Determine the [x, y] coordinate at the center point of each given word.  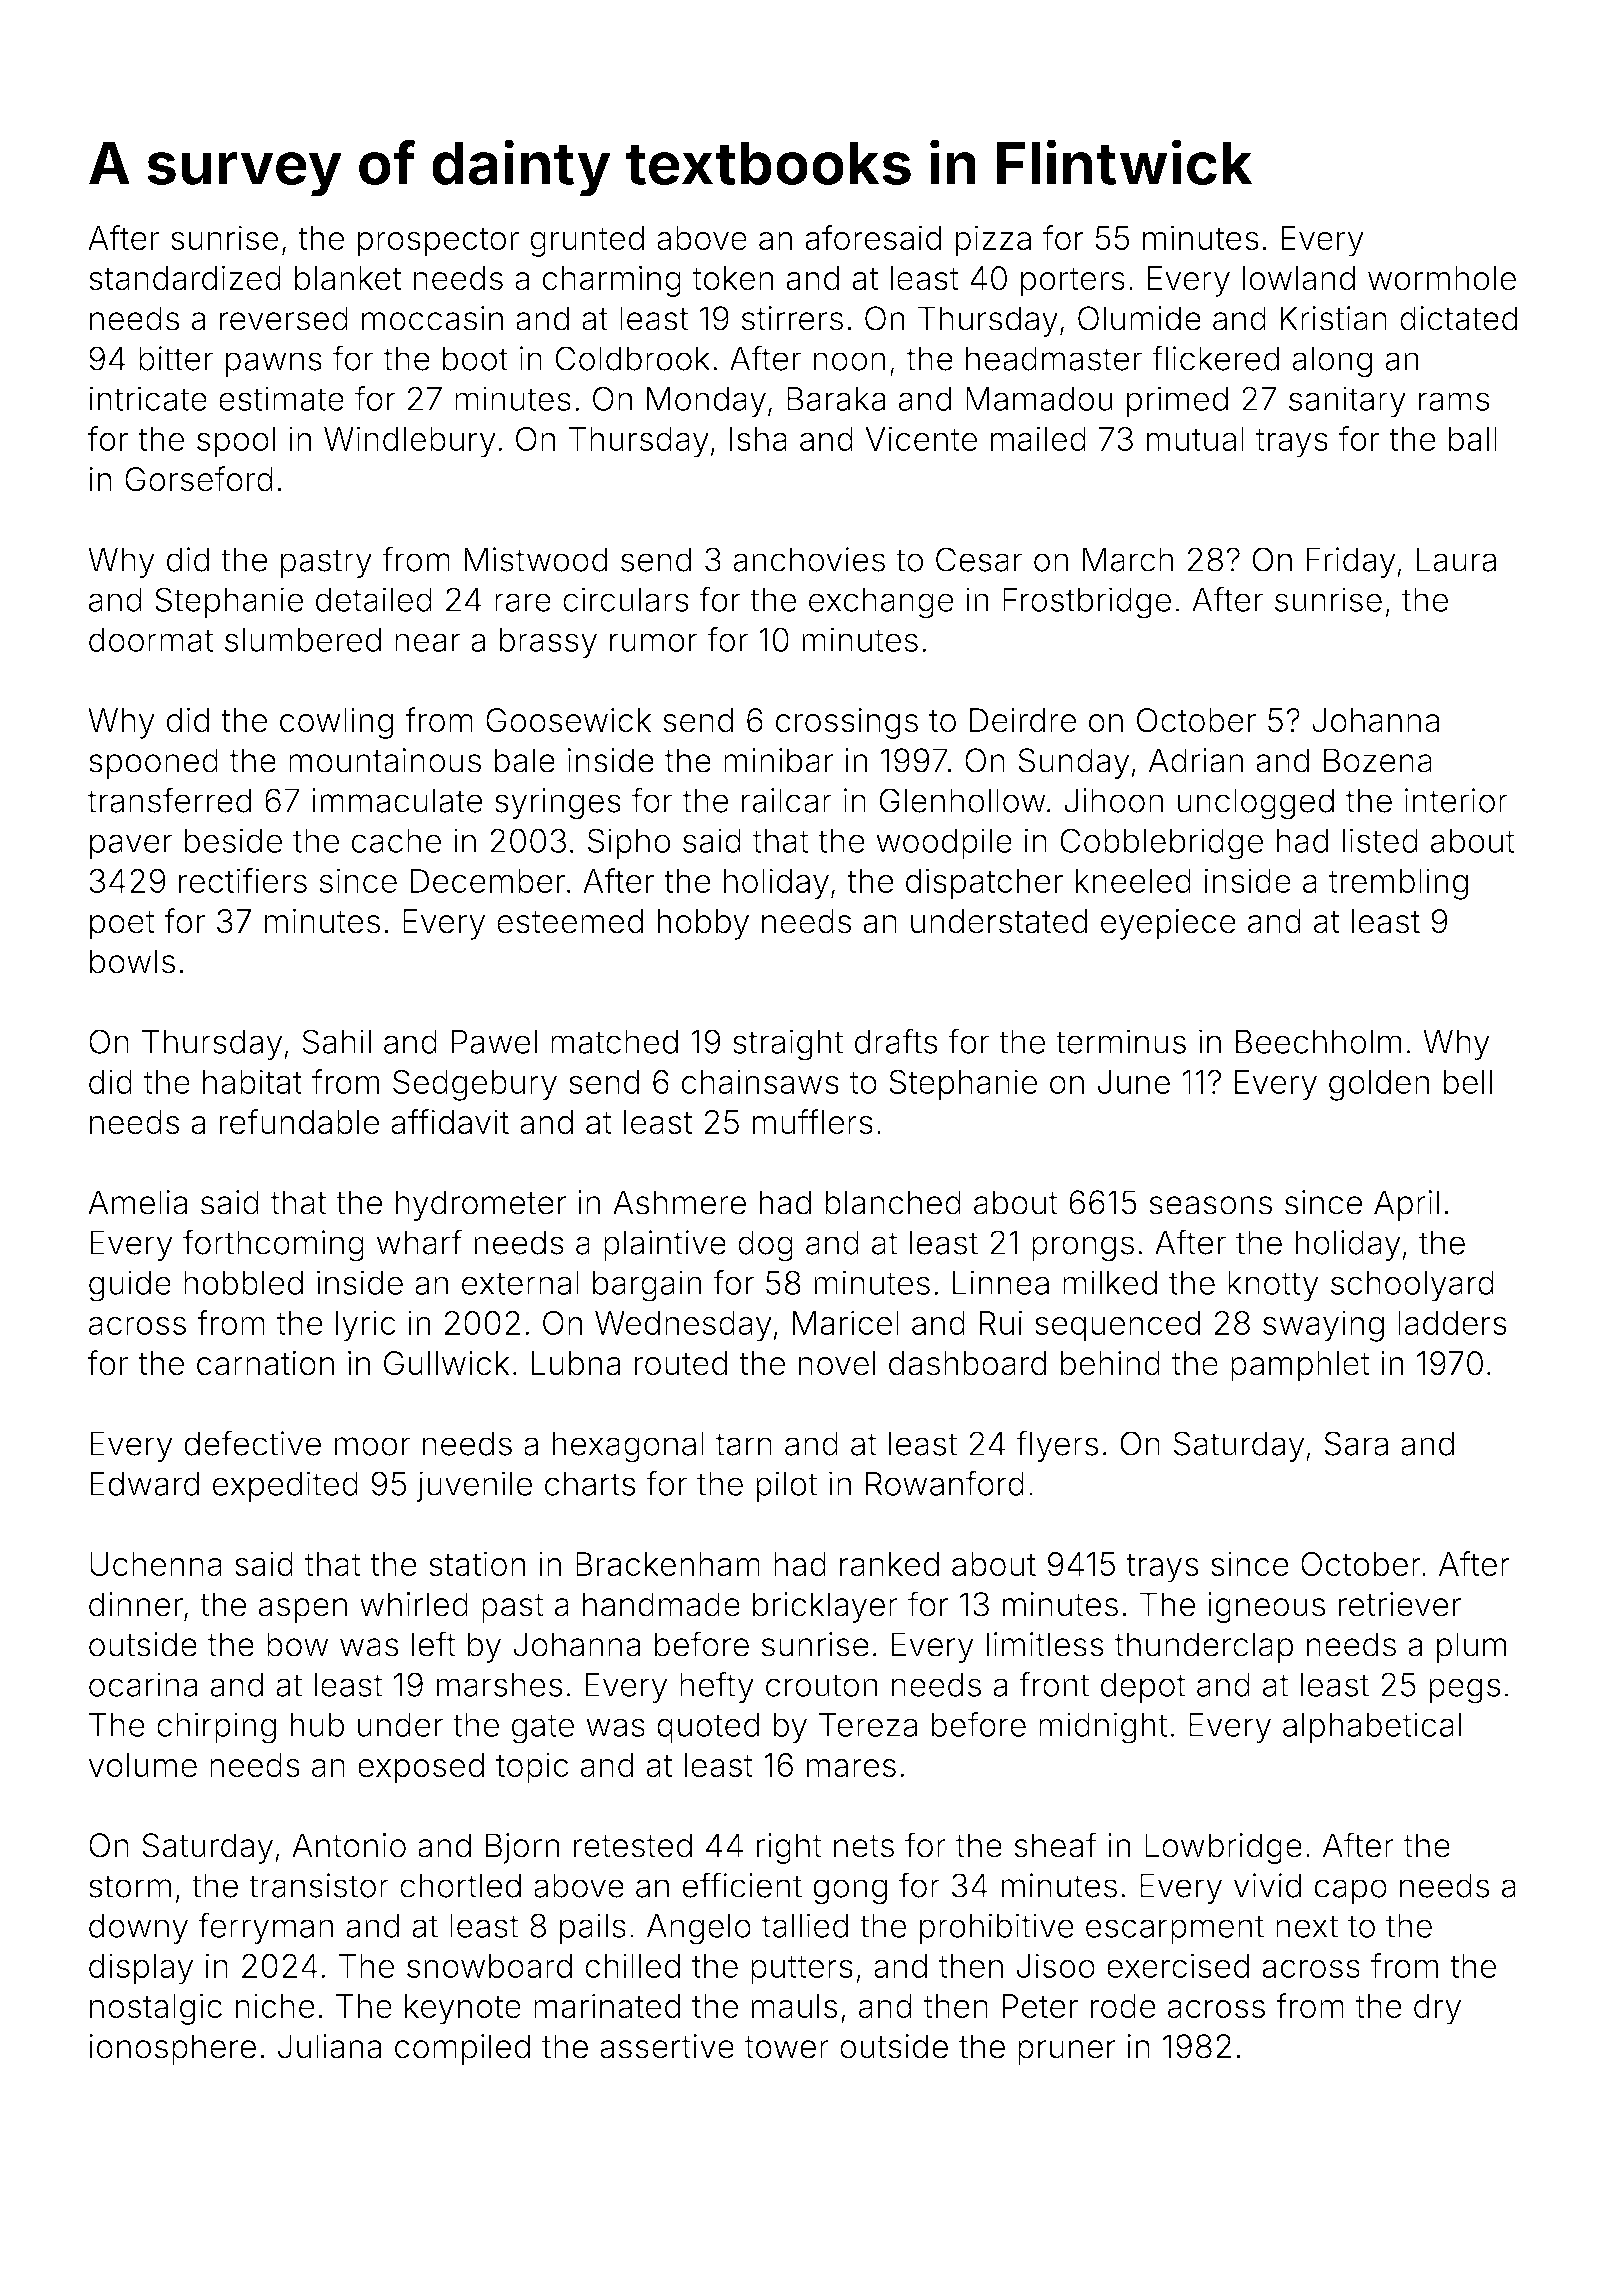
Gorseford [199, 479]
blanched [893, 1202]
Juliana [329, 2046]
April [1406, 1205]
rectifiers [243, 880]
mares [851, 1768]
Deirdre [1023, 720]
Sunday [1074, 763]
